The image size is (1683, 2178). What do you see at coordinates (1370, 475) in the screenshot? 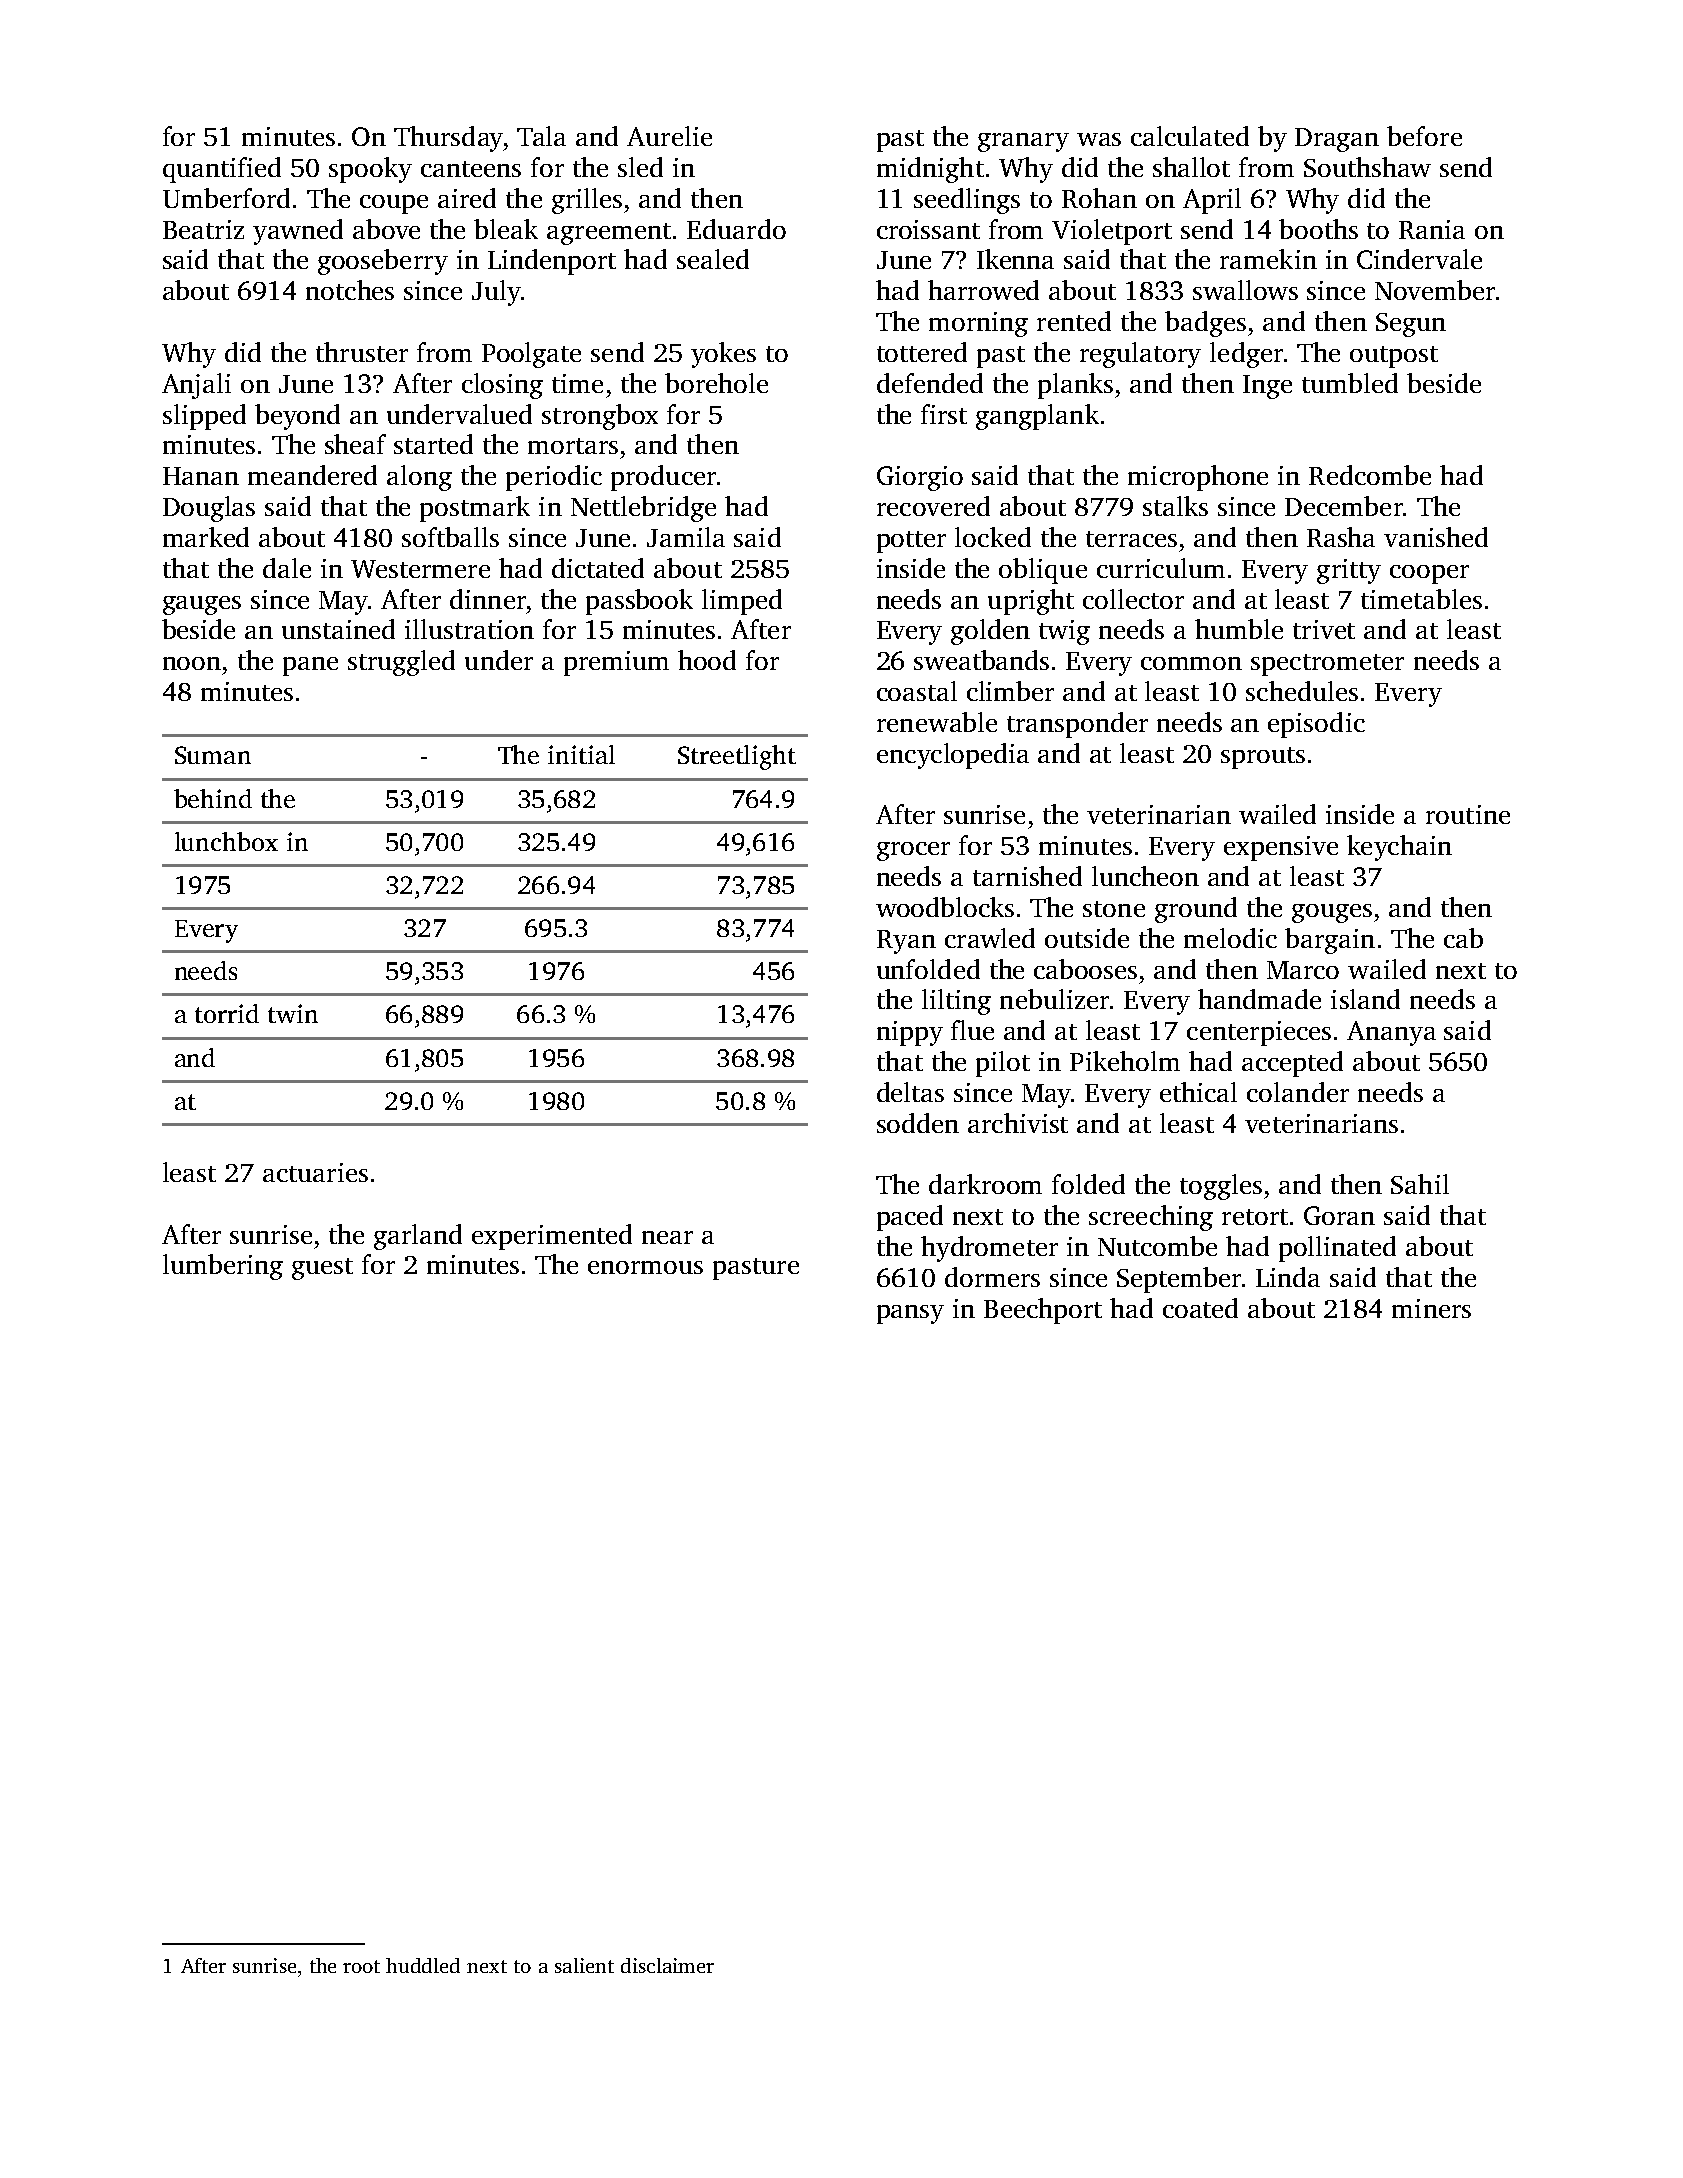
I see `Redcombe` at bounding box center [1370, 475].
